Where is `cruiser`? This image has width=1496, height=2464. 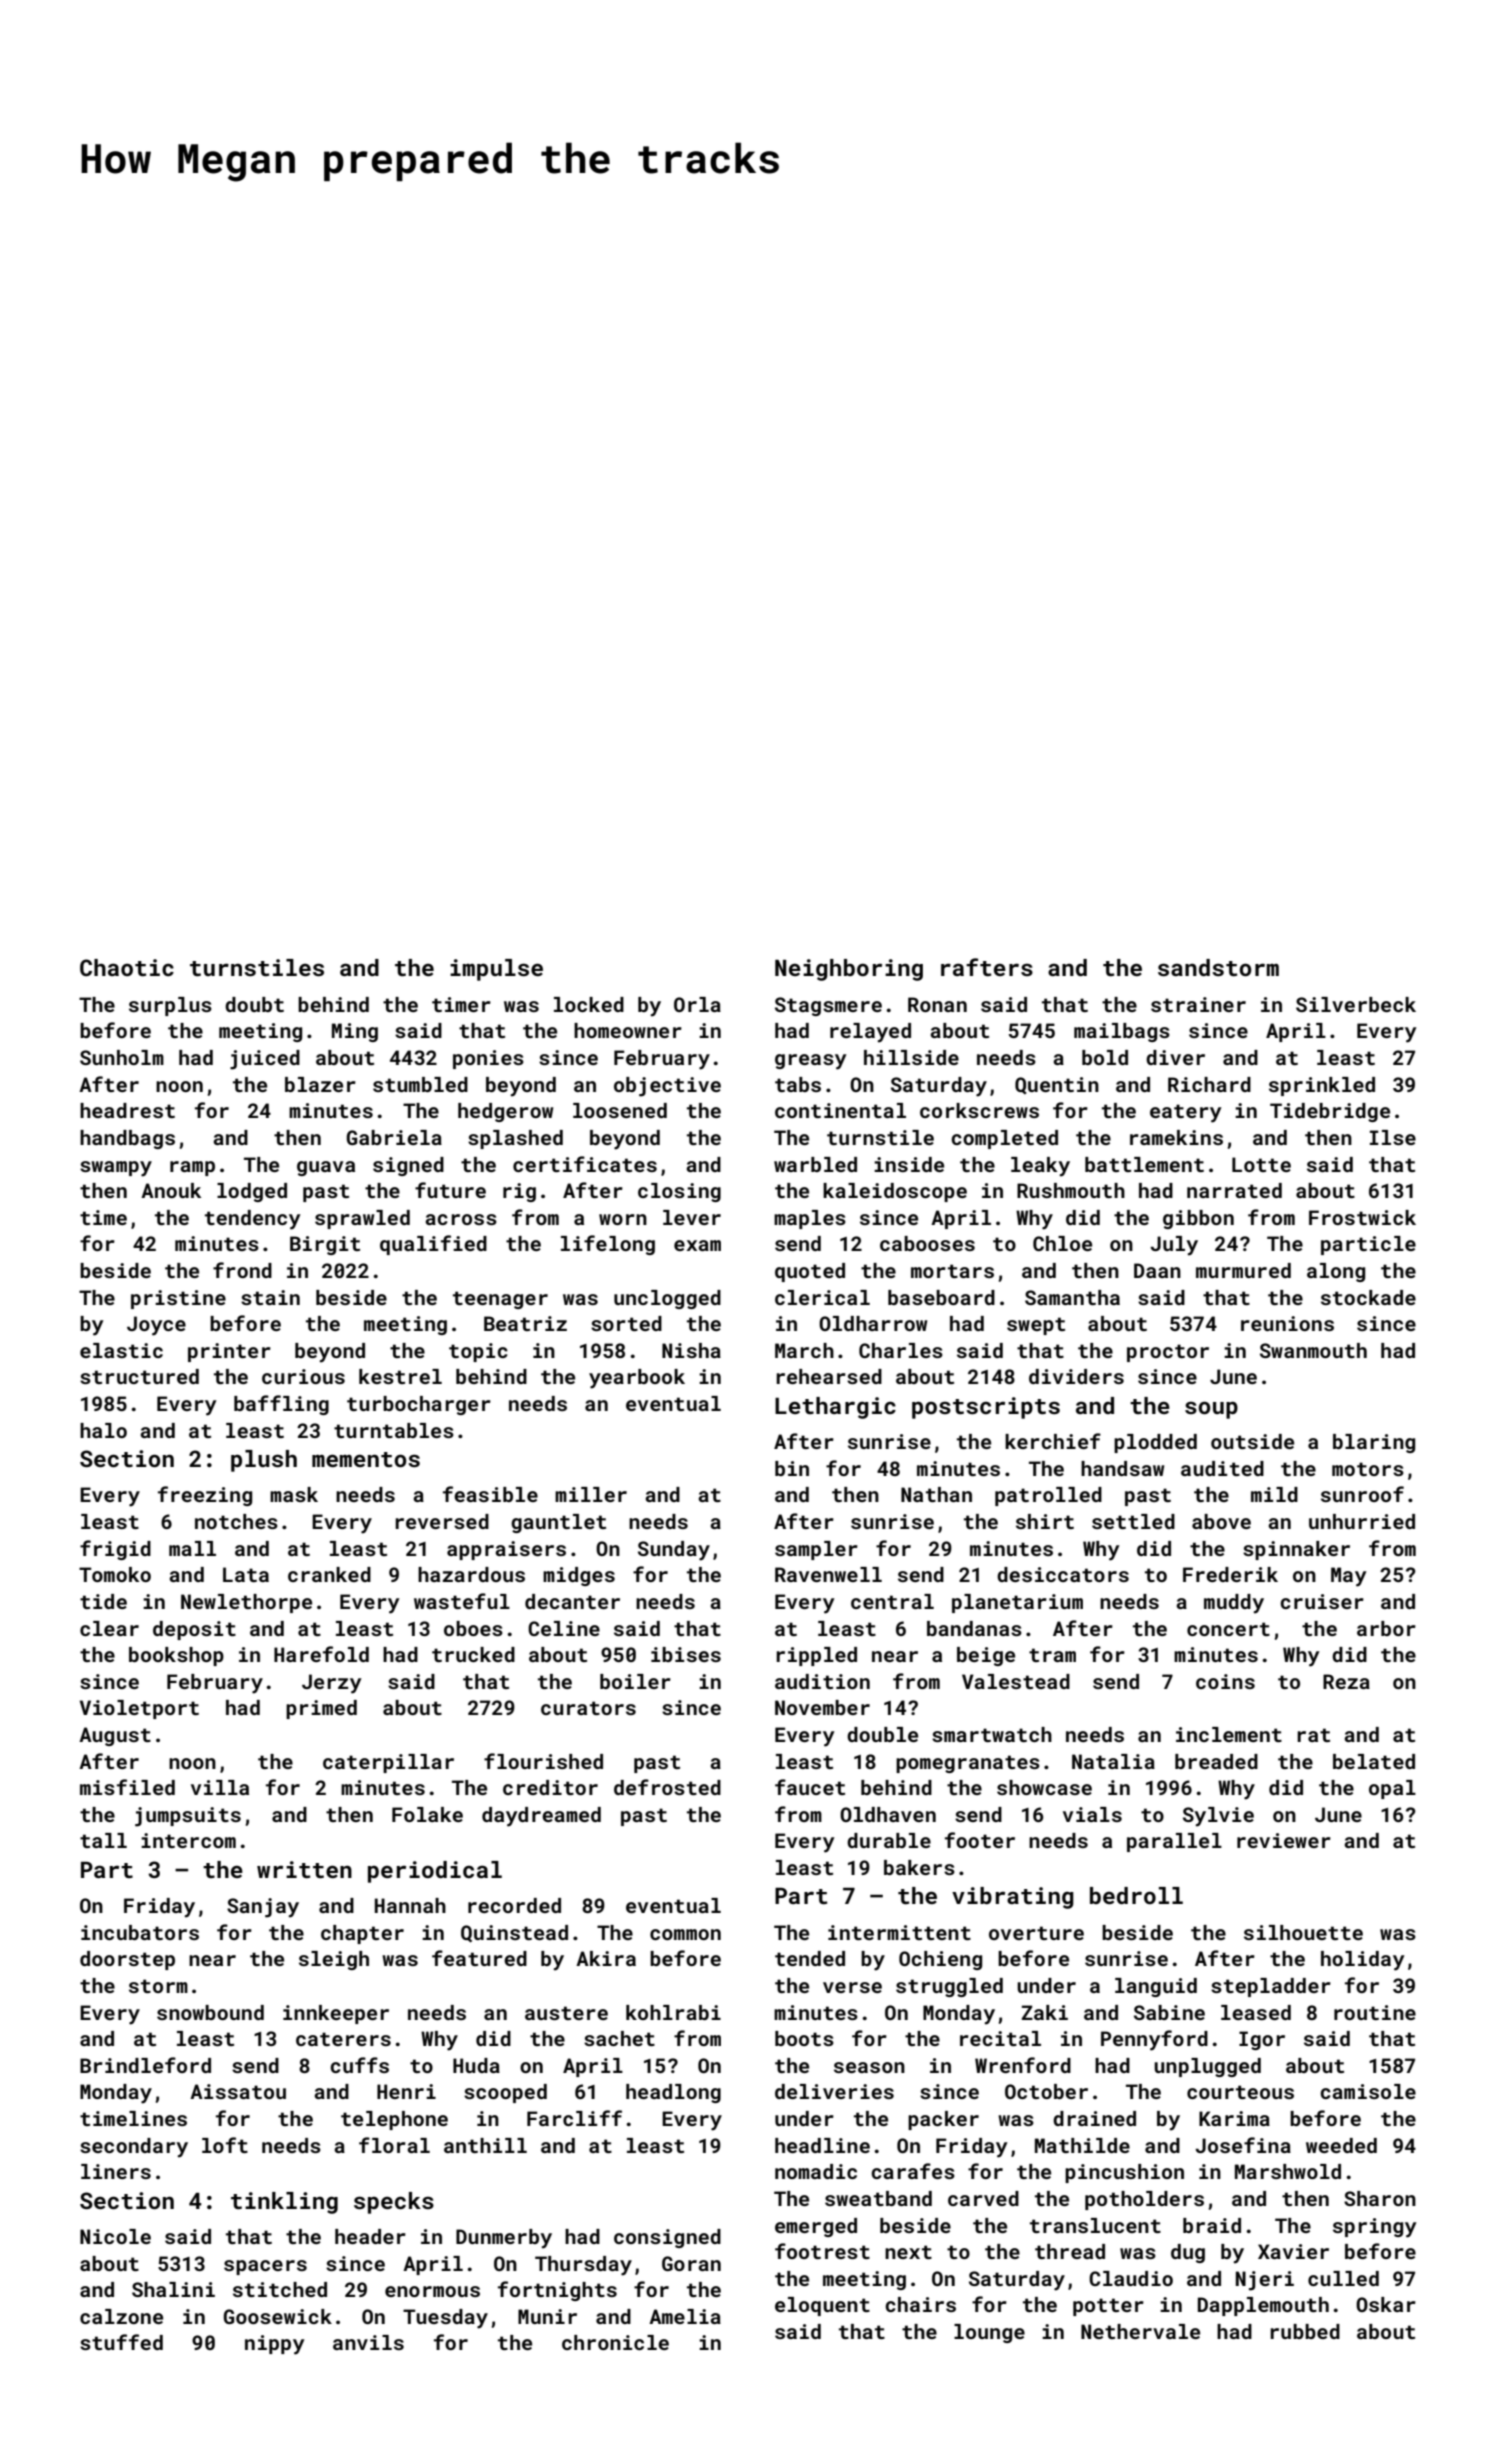
cruiser is located at coordinates (1322, 1601).
